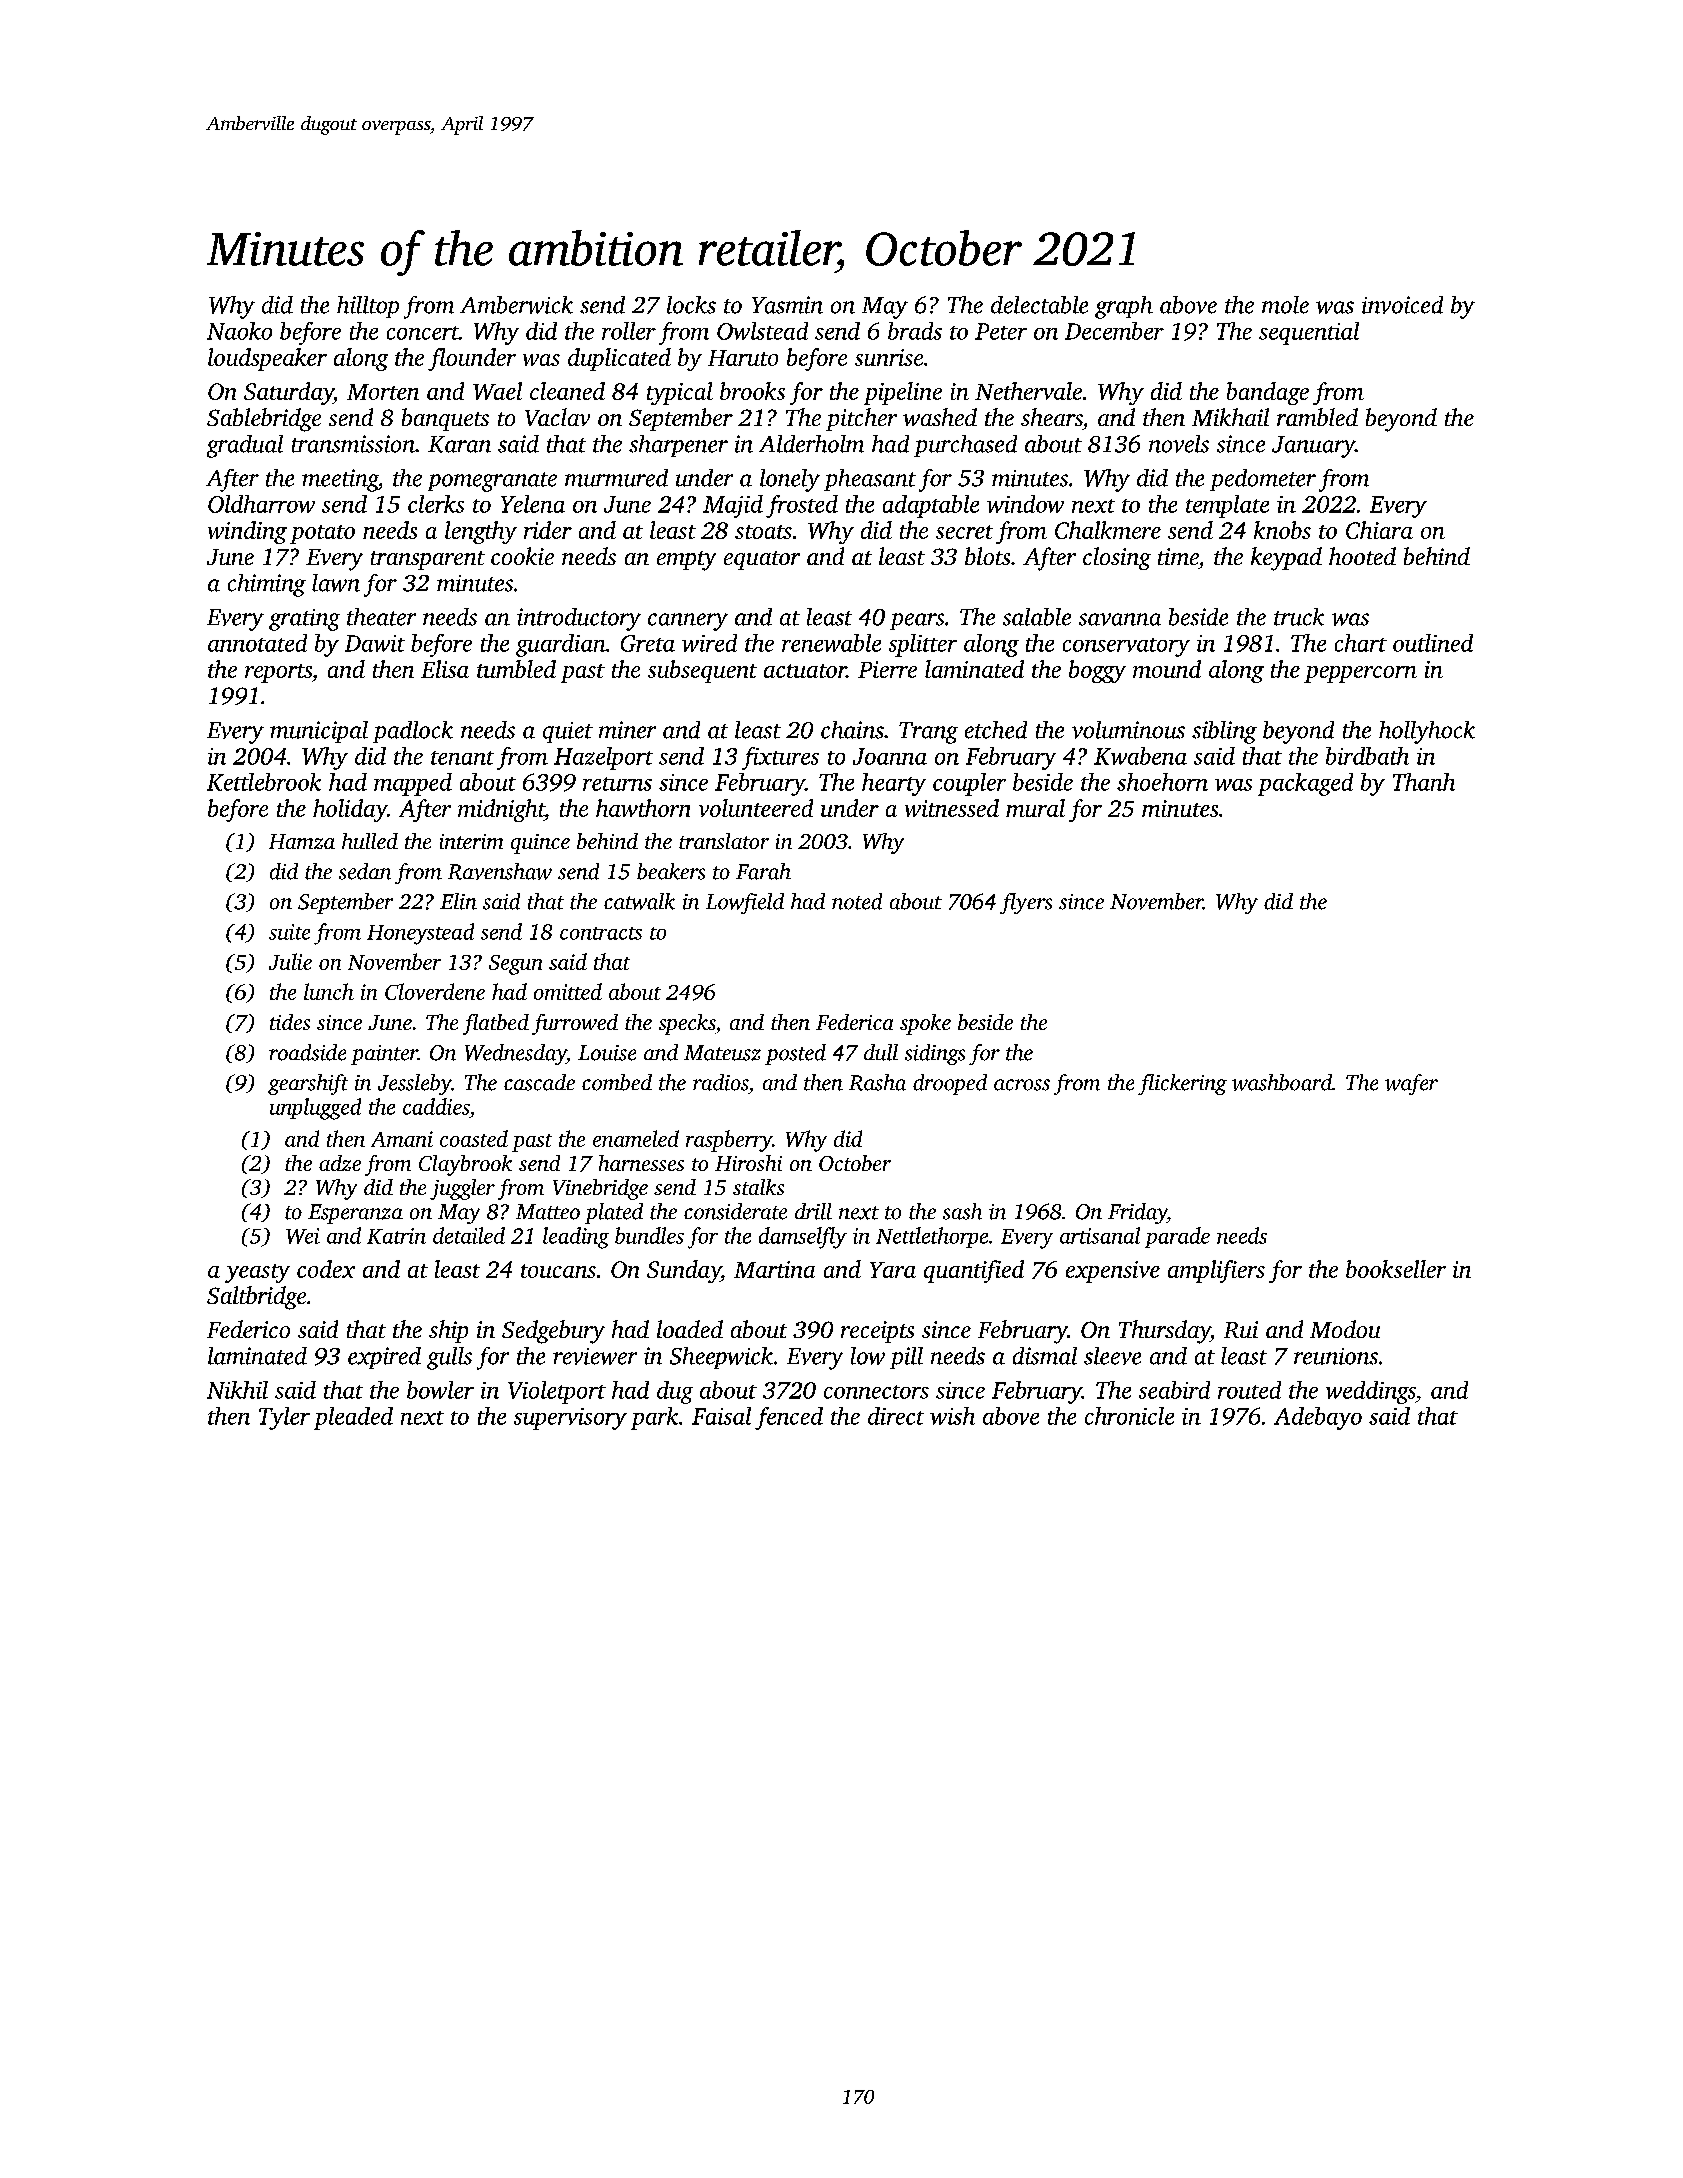 The width and height of the screenshot is (1683, 2178). What do you see at coordinates (1039, 305) in the screenshot?
I see `delectable` at bounding box center [1039, 305].
